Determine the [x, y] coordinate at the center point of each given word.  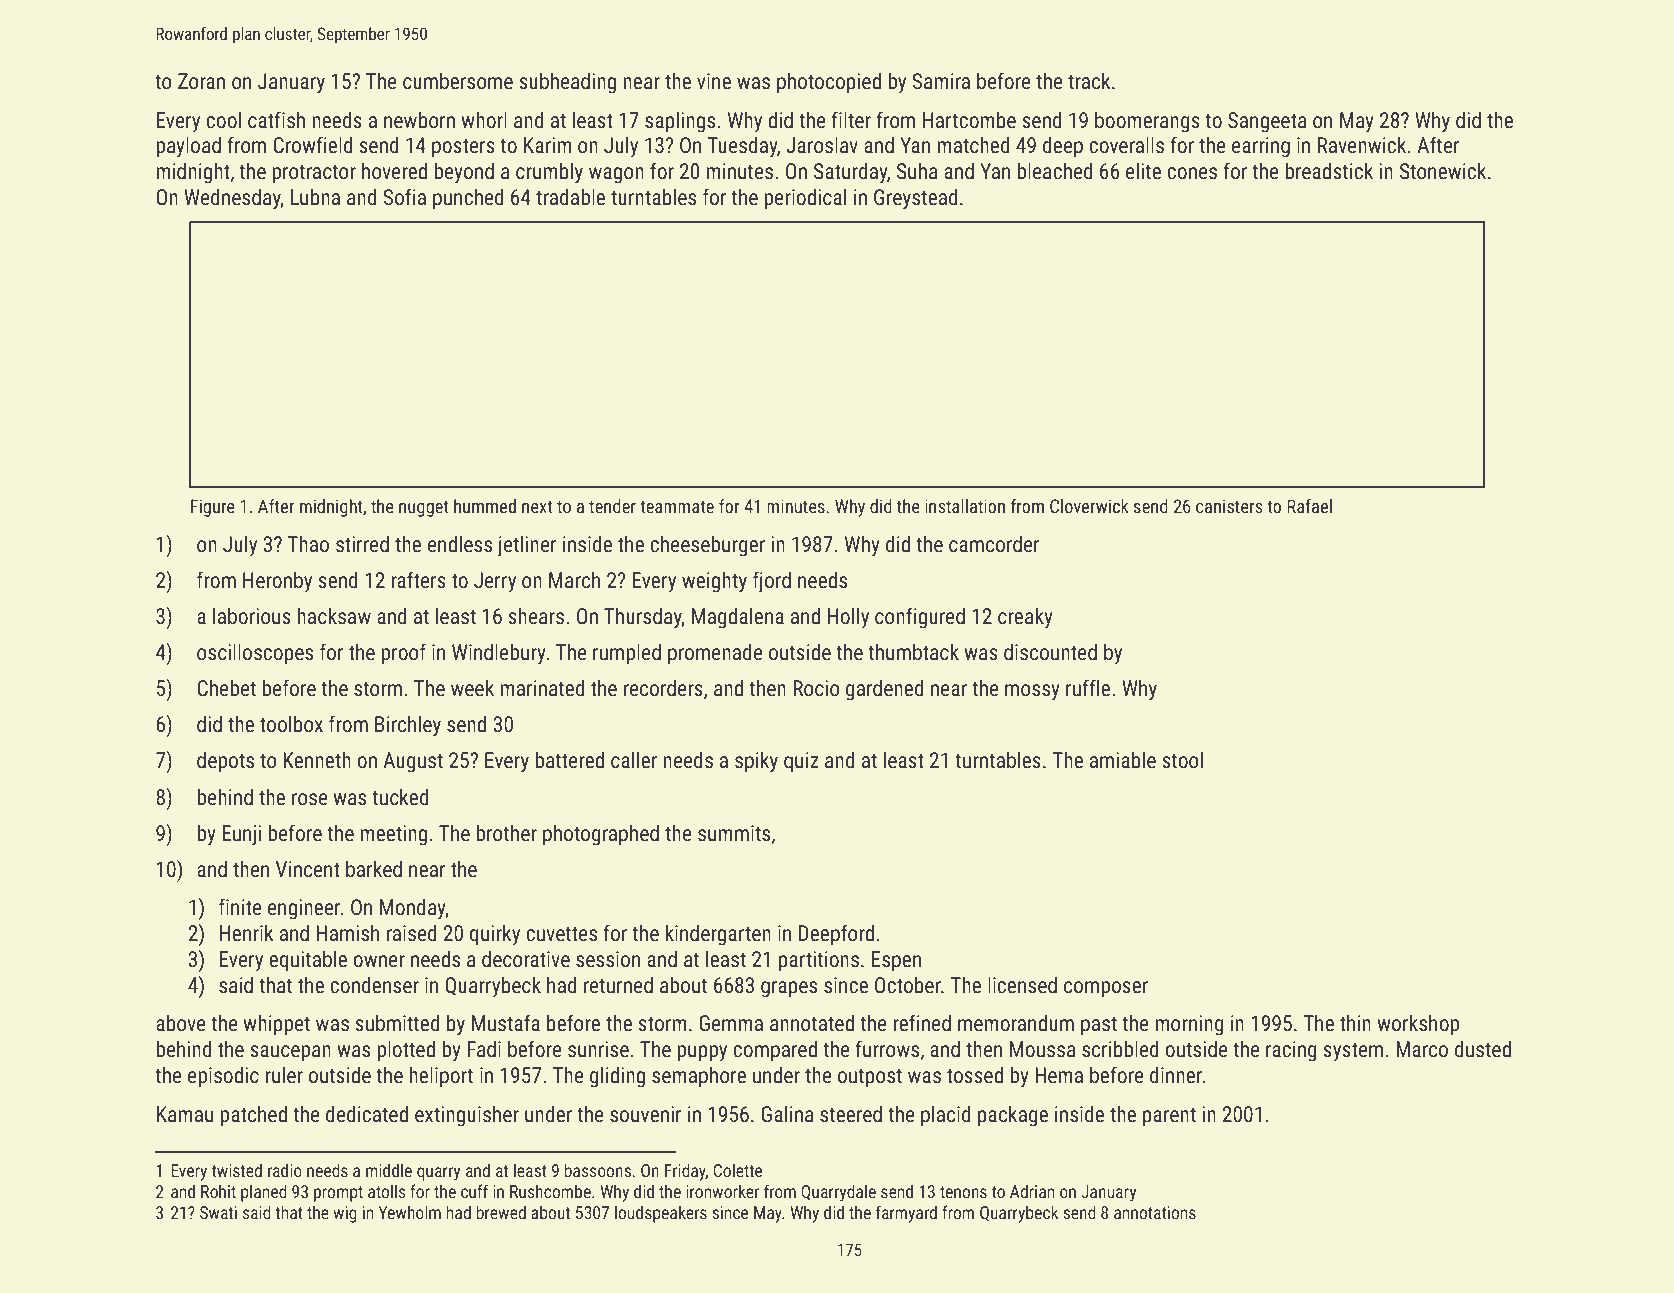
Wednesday [232, 199]
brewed [501, 1212]
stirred [362, 544]
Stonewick [1443, 171]
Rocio [816, 688]
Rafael [1309, 506]
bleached [1055, 171]
